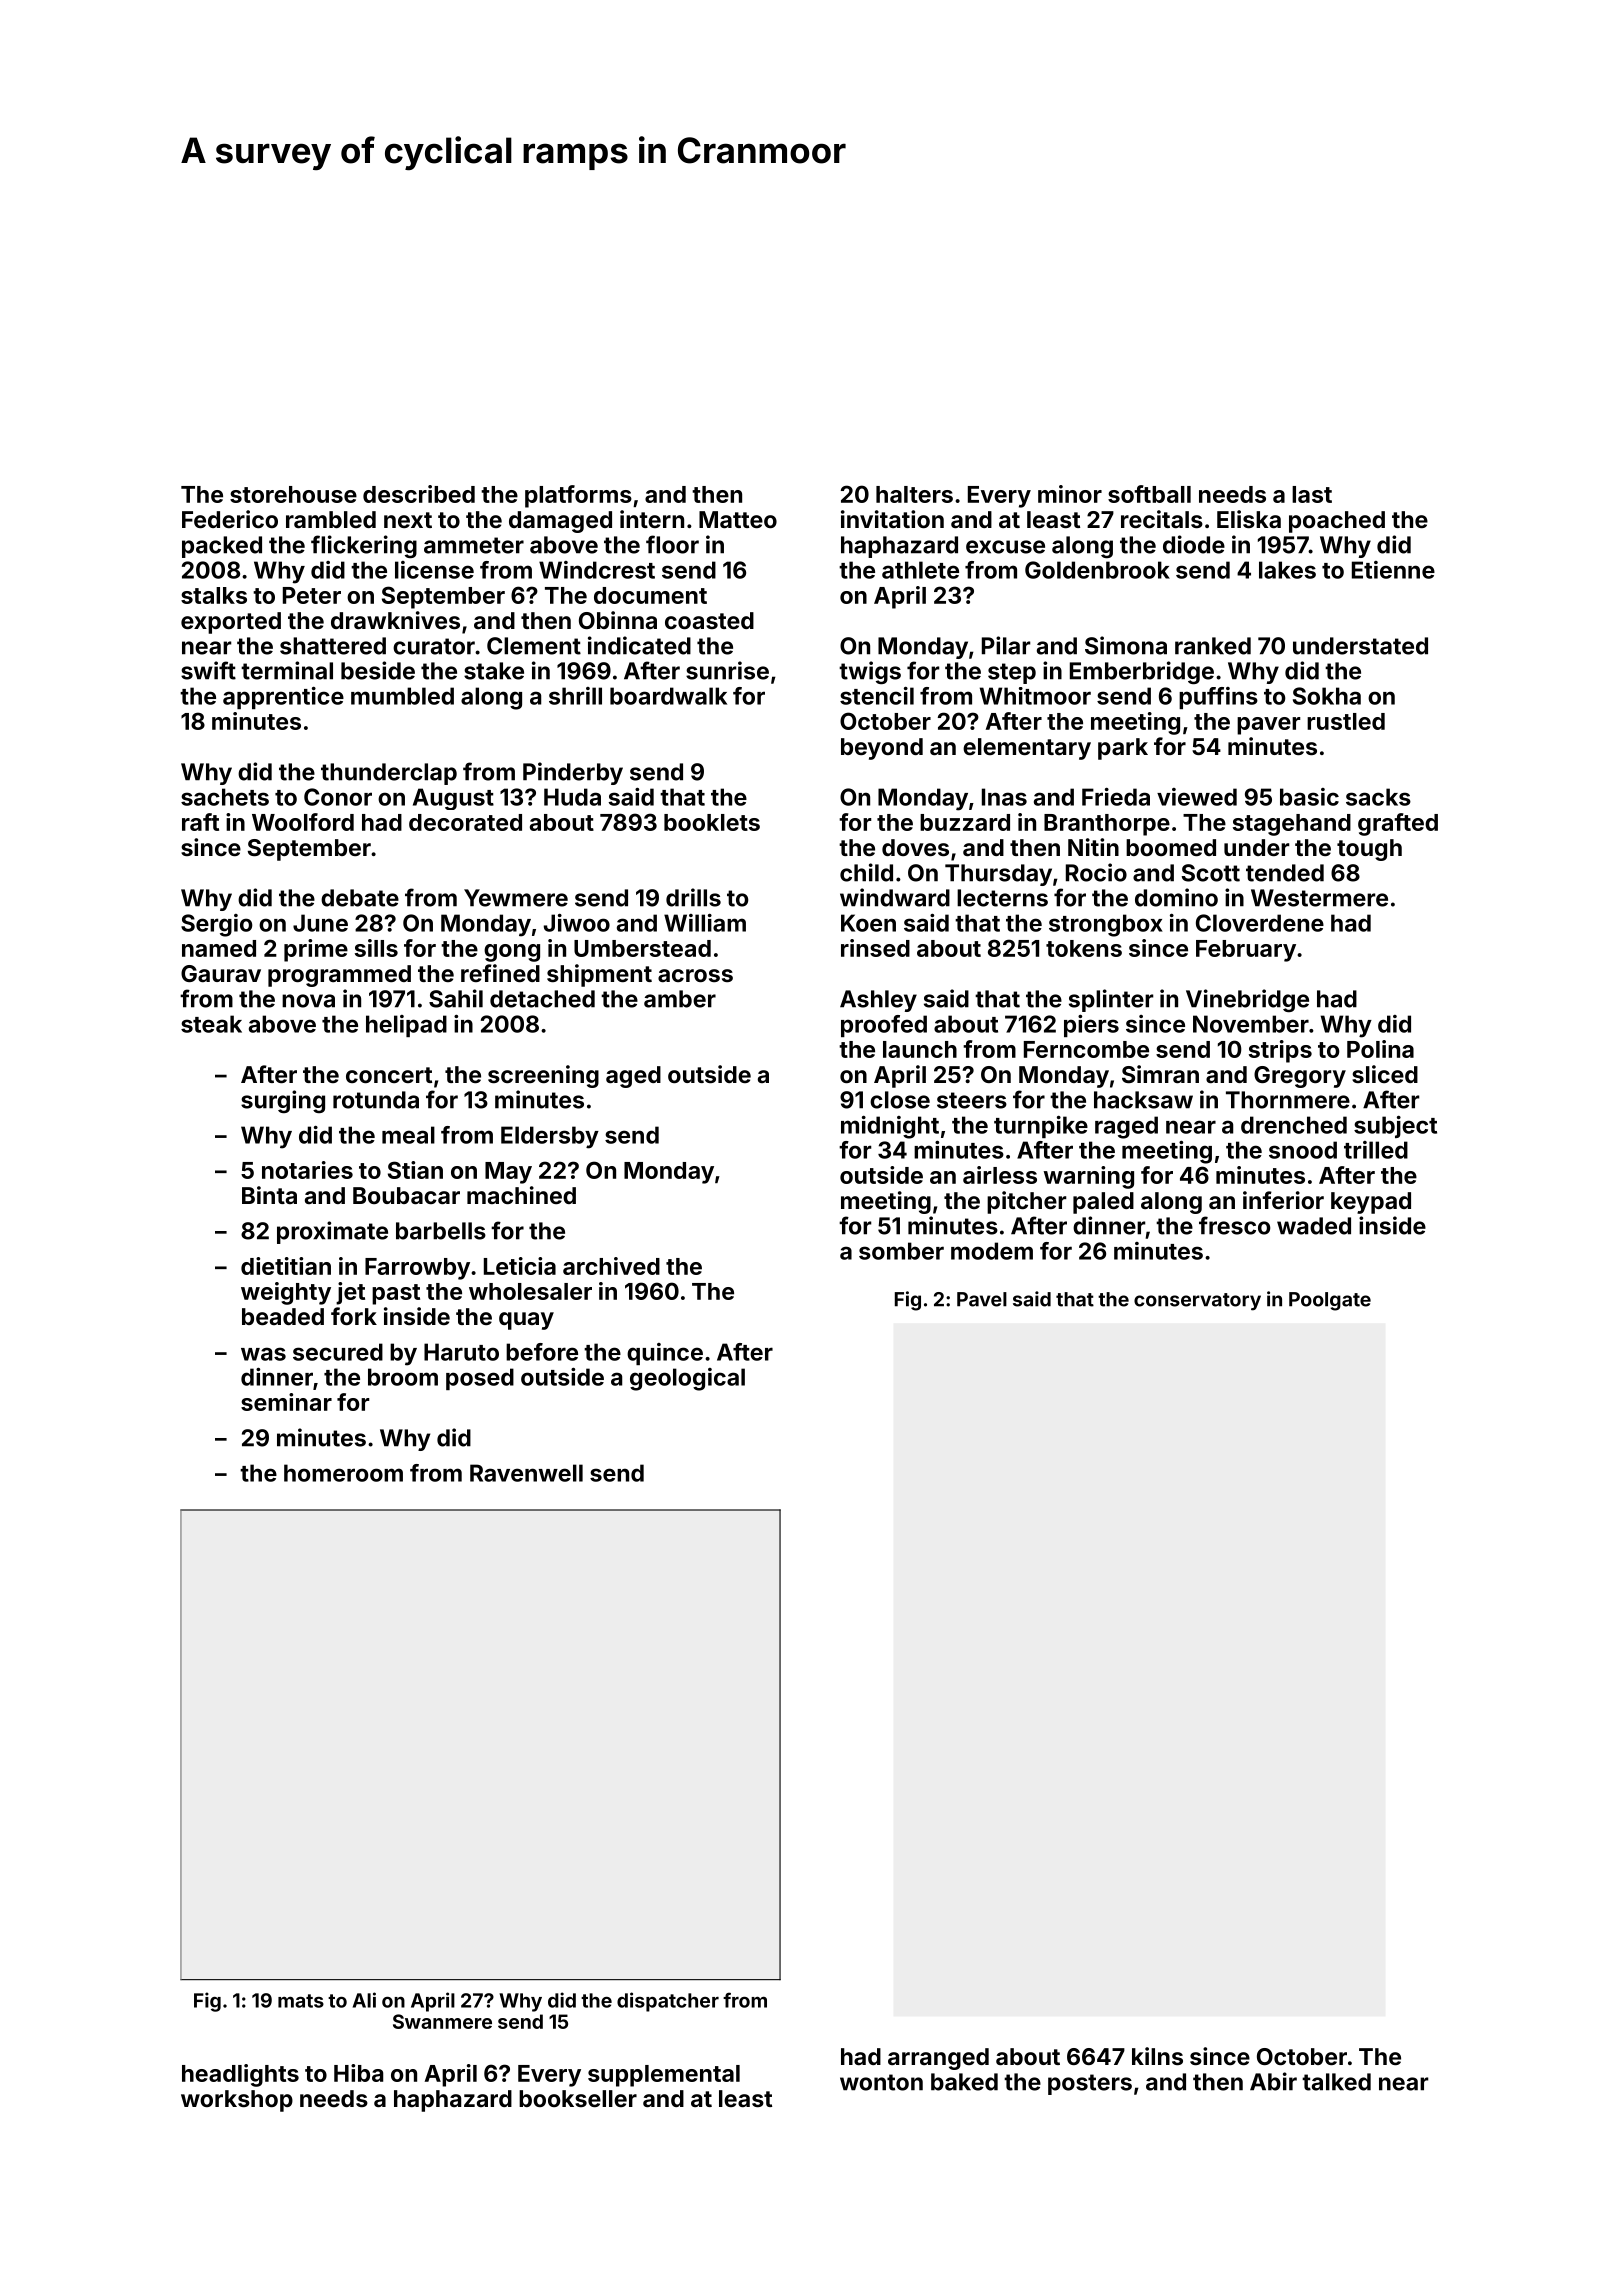  Describe the element at coordinates (1378, 797) in the screenshot. I see `sacks` at that location.
